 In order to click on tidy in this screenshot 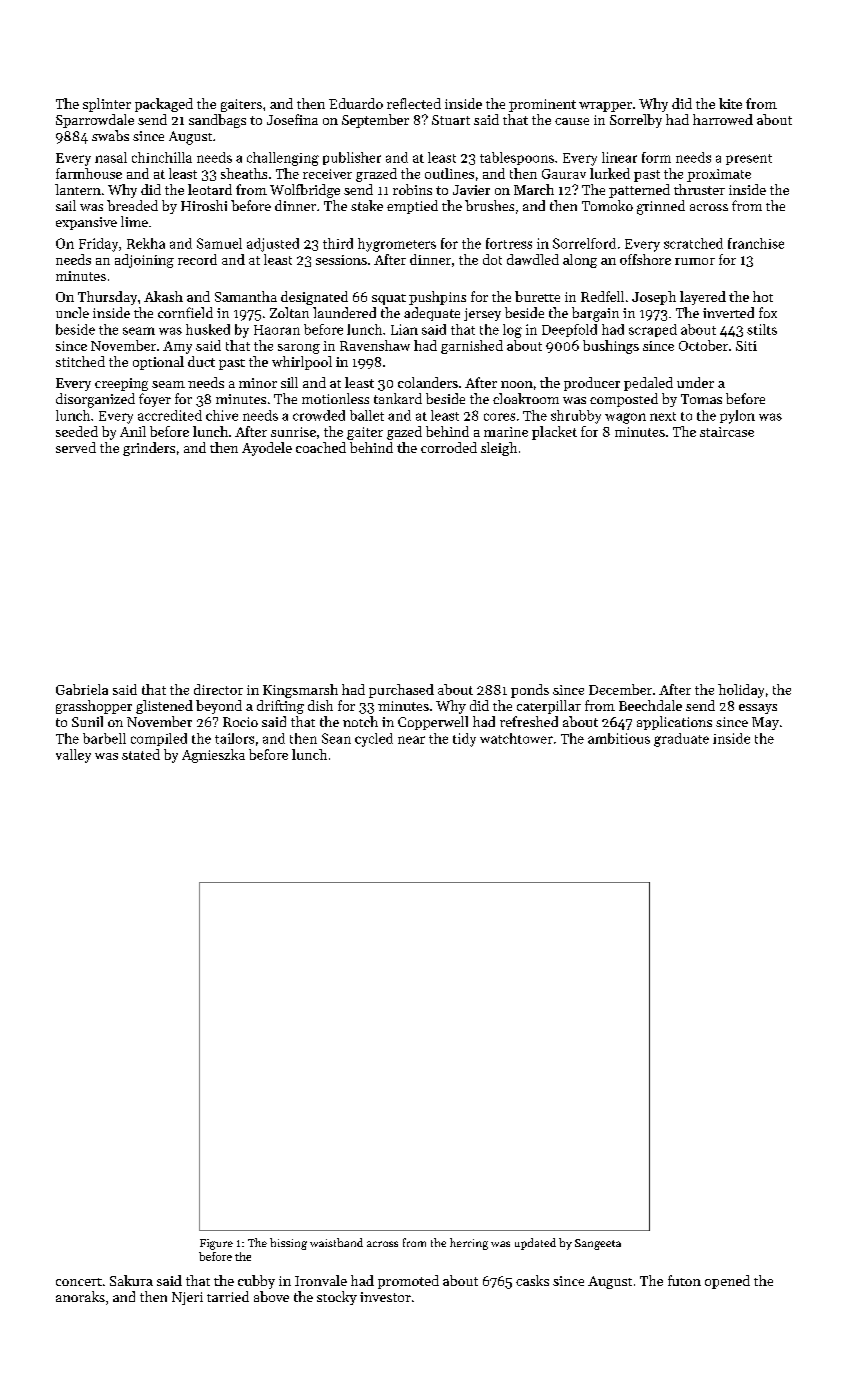, I will do `click(464, 740)`.
